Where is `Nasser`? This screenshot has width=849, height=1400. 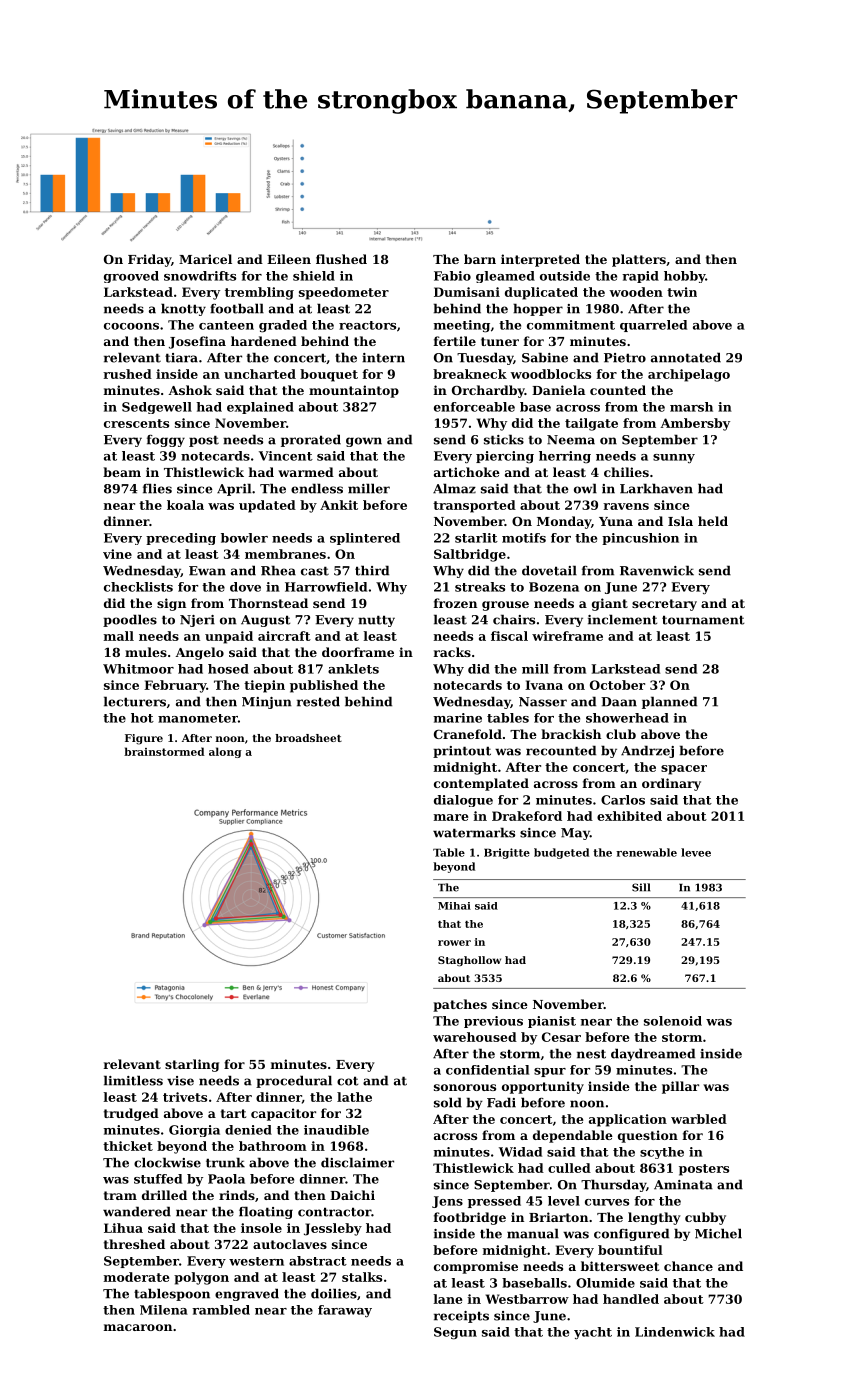 Nasser is located at coordinates (543, 702).
